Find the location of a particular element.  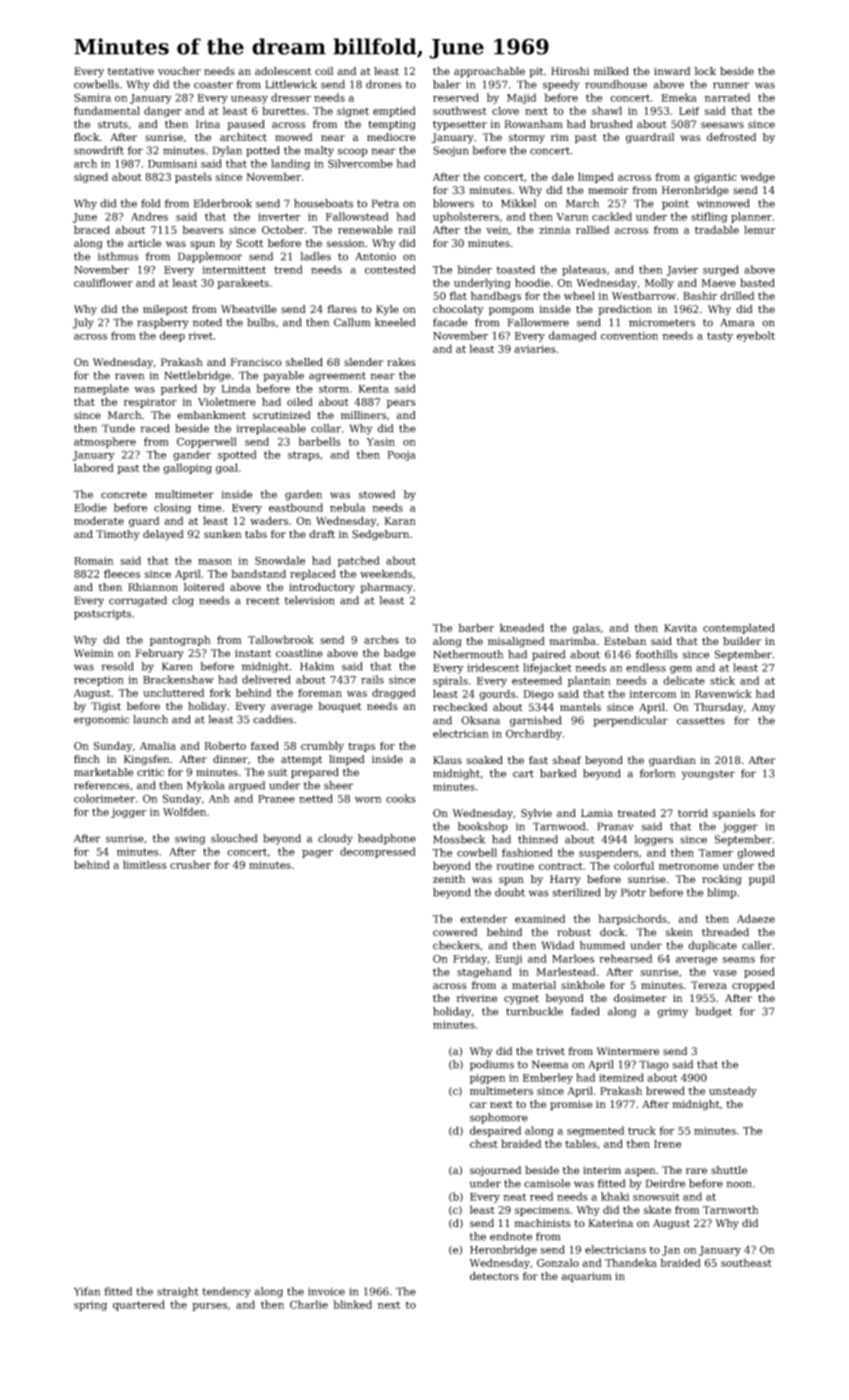

material is located at coordinates (534, 985).
